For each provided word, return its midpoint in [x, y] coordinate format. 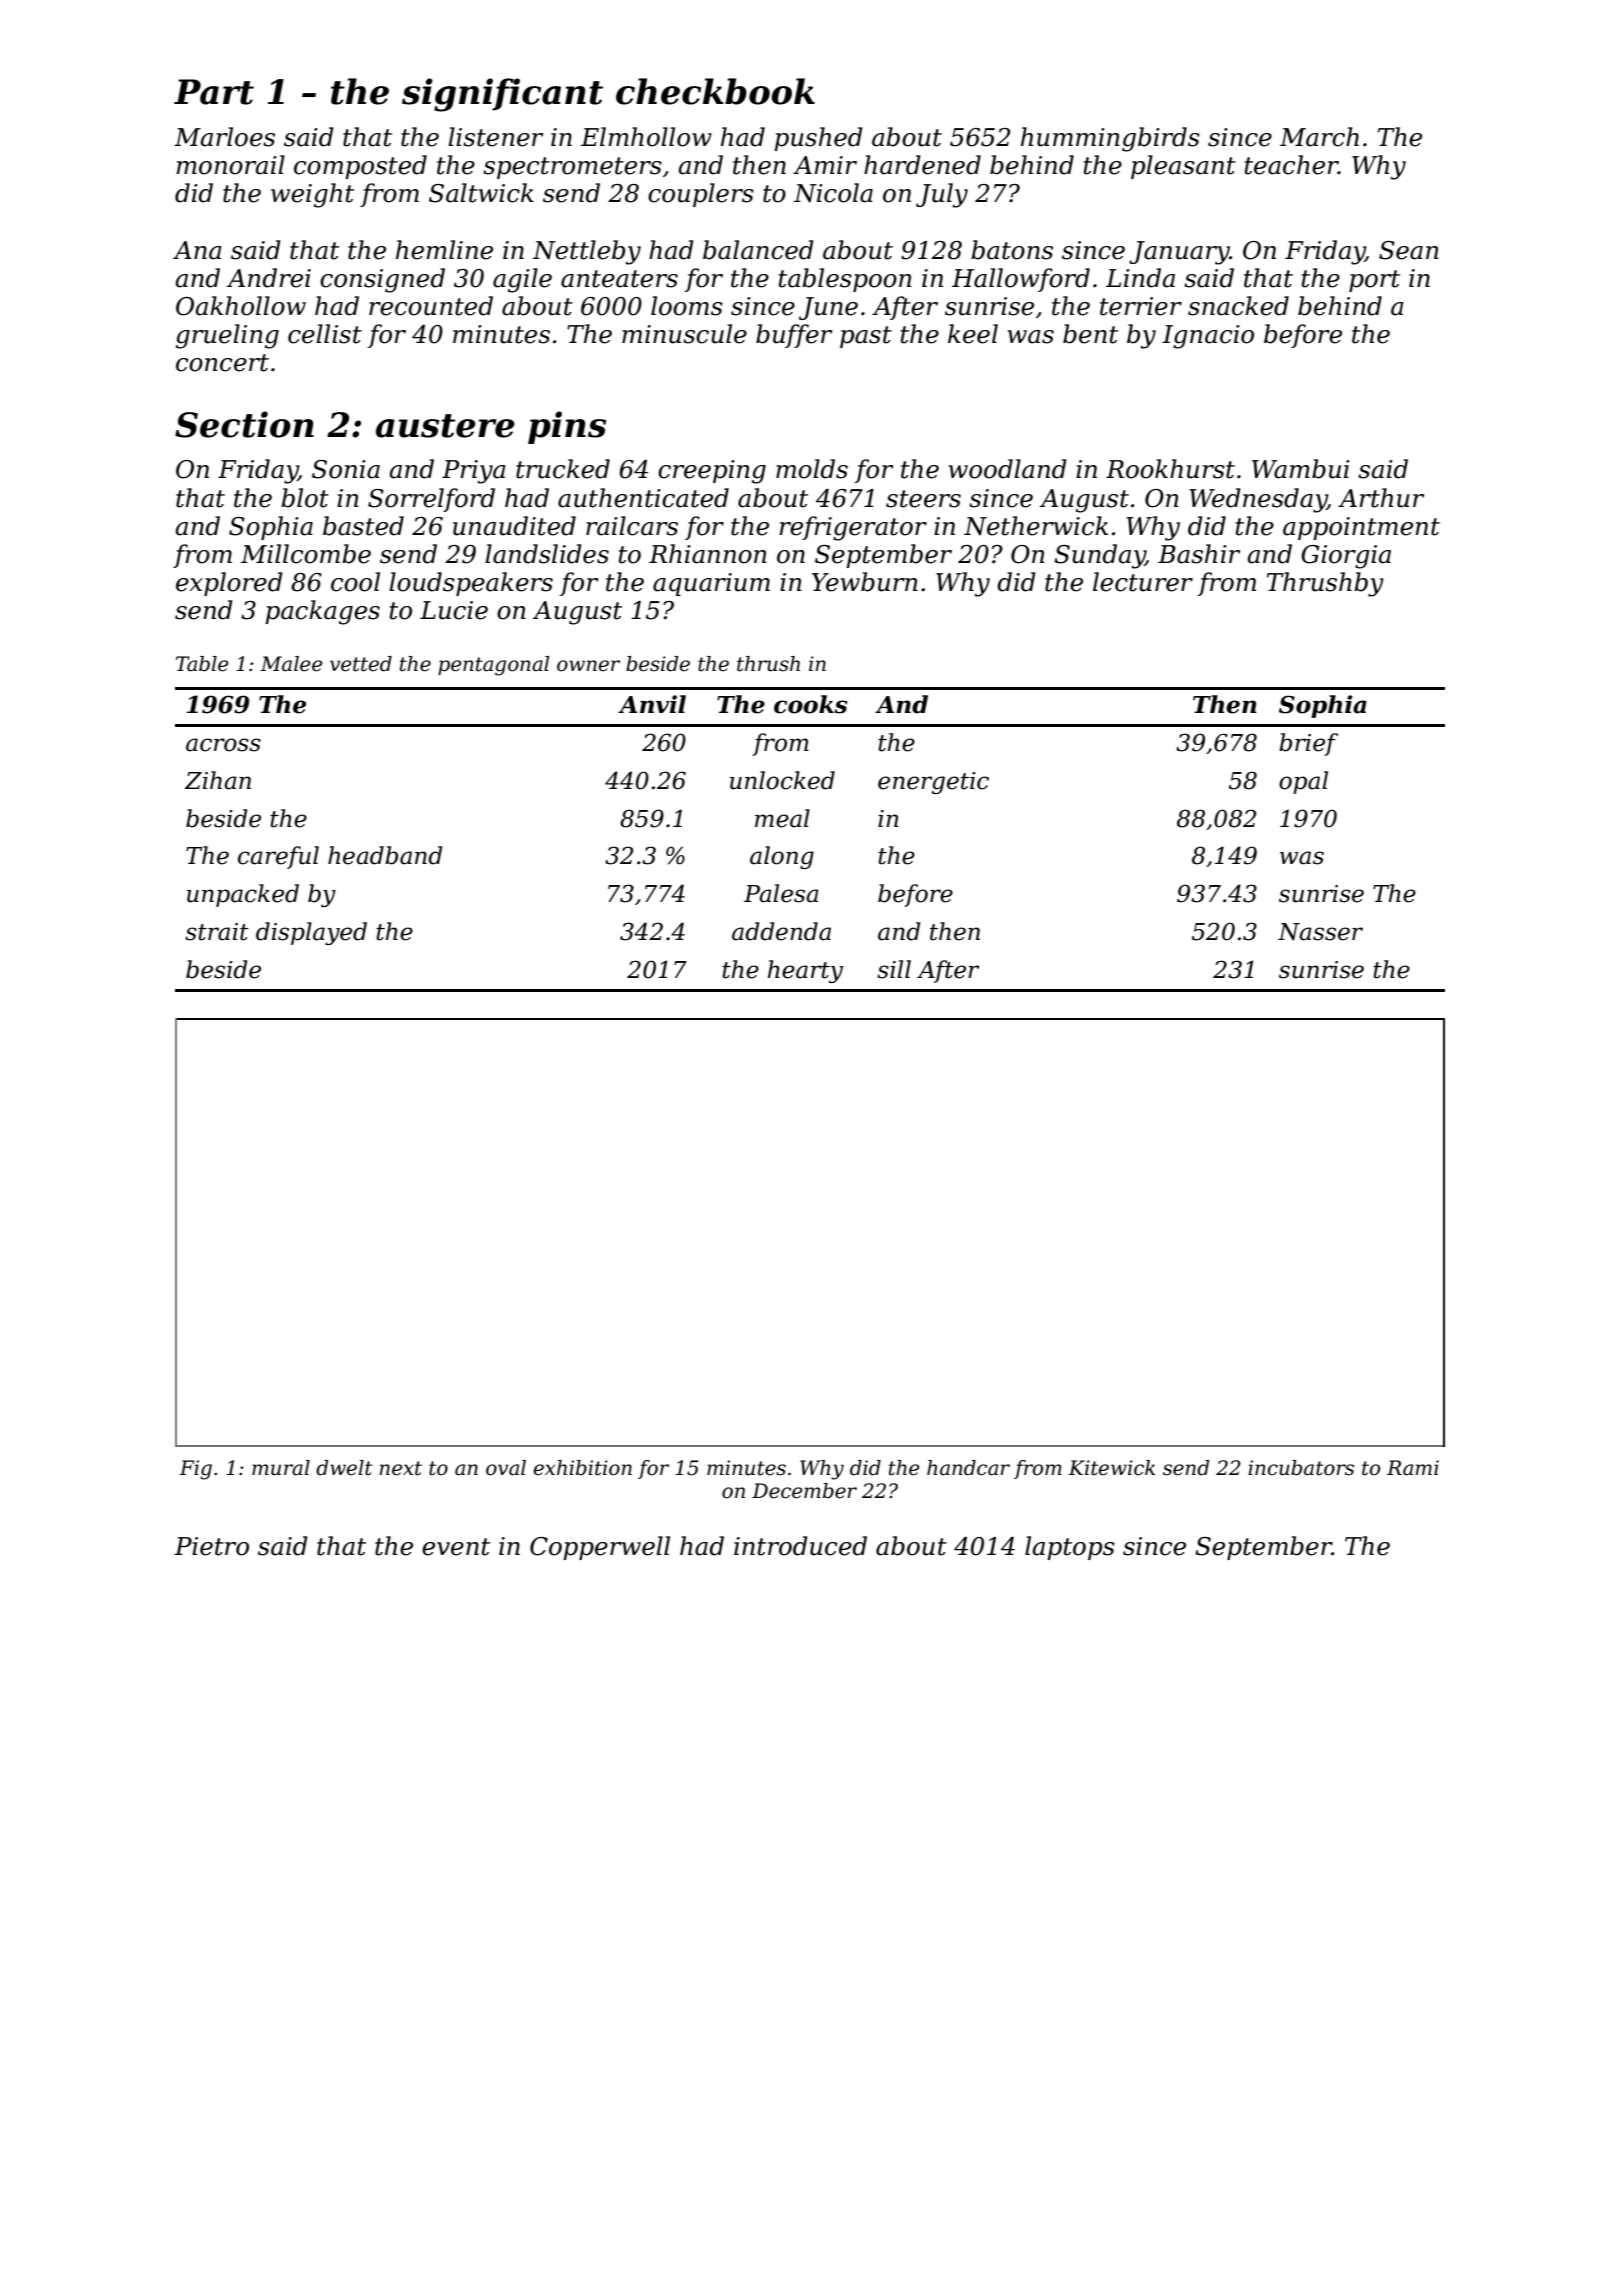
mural [281, 1468]
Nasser [1320, 932]
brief [1308, 744]
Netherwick [1036, 526]
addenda [781, 931]
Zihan [217, 780]
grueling [227, 336]
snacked [1238, 306]
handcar [968, 1468]
